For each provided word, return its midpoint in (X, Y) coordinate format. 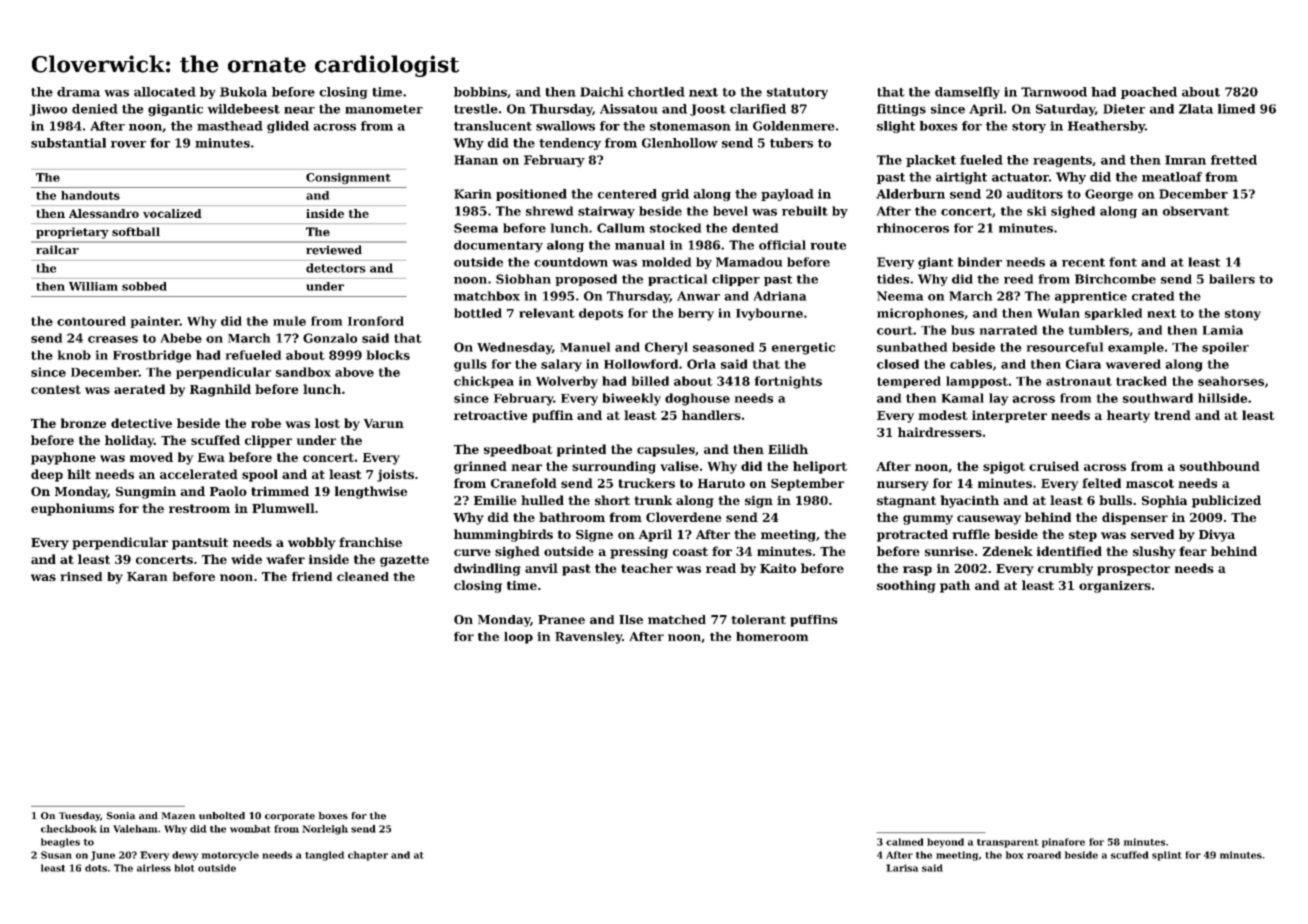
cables (971, 364)
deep (47, 475)
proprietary (72, 233)
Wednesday (514, 348)
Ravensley (588, 638)
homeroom (772, 636)
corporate (290, 817)
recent (1083, 262)
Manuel (585, 347)
